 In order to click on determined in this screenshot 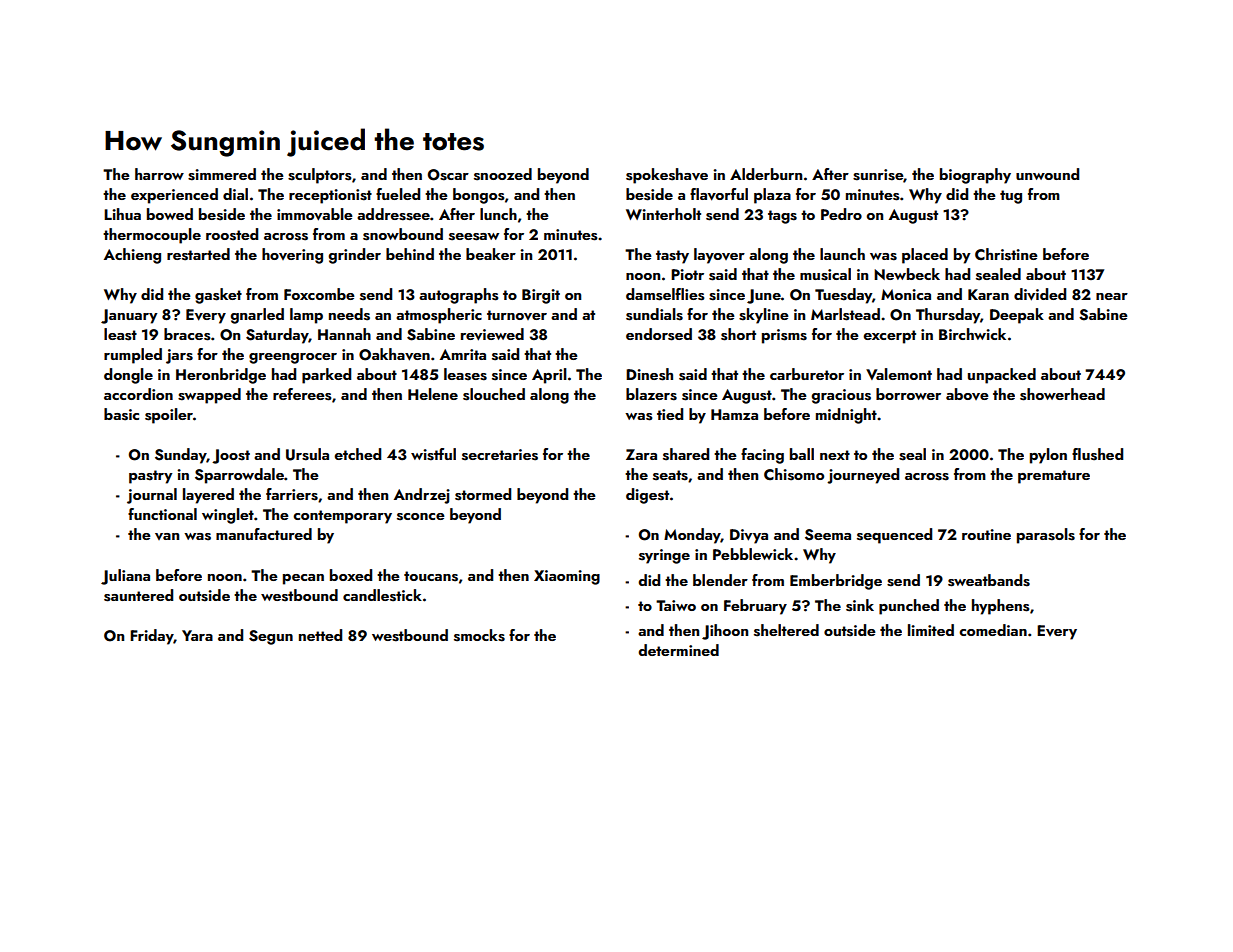, I will do `click(678, 650)`.
